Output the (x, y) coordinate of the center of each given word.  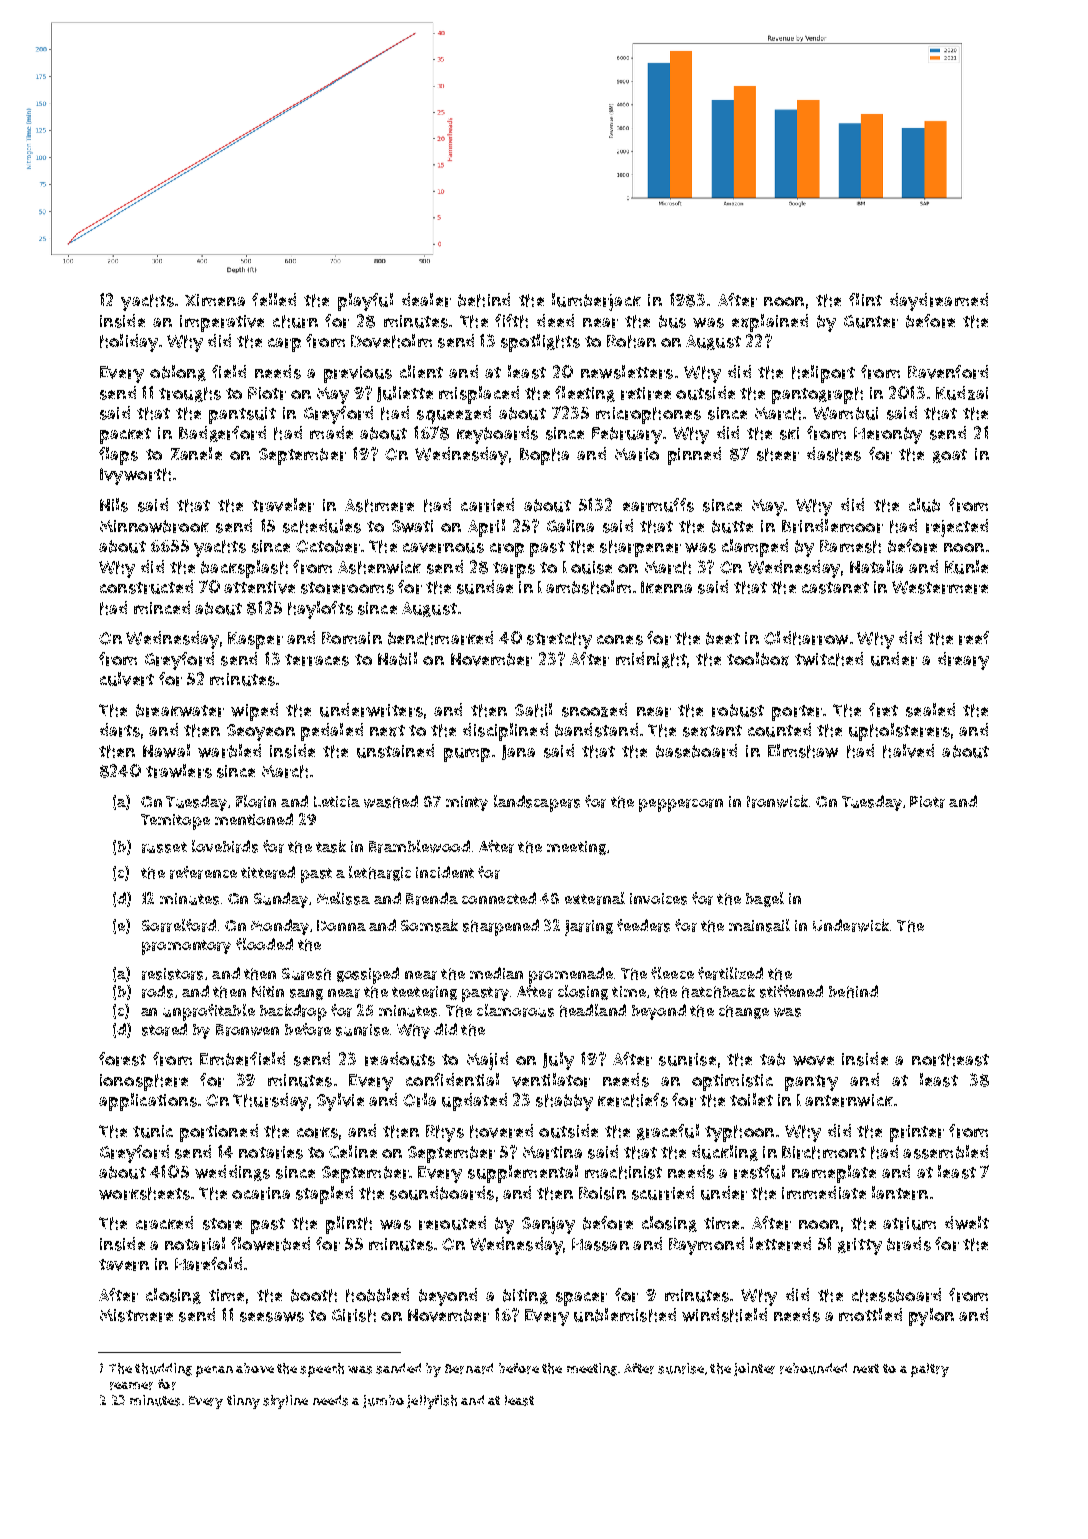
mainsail (759, 925)
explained (770, 323)
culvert (127, 679)
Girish (354, 1315)
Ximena (215, 300)
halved (908, 751)
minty (467, 803)
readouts (400, 1059)
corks (317, 1132)
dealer (426, 300)
